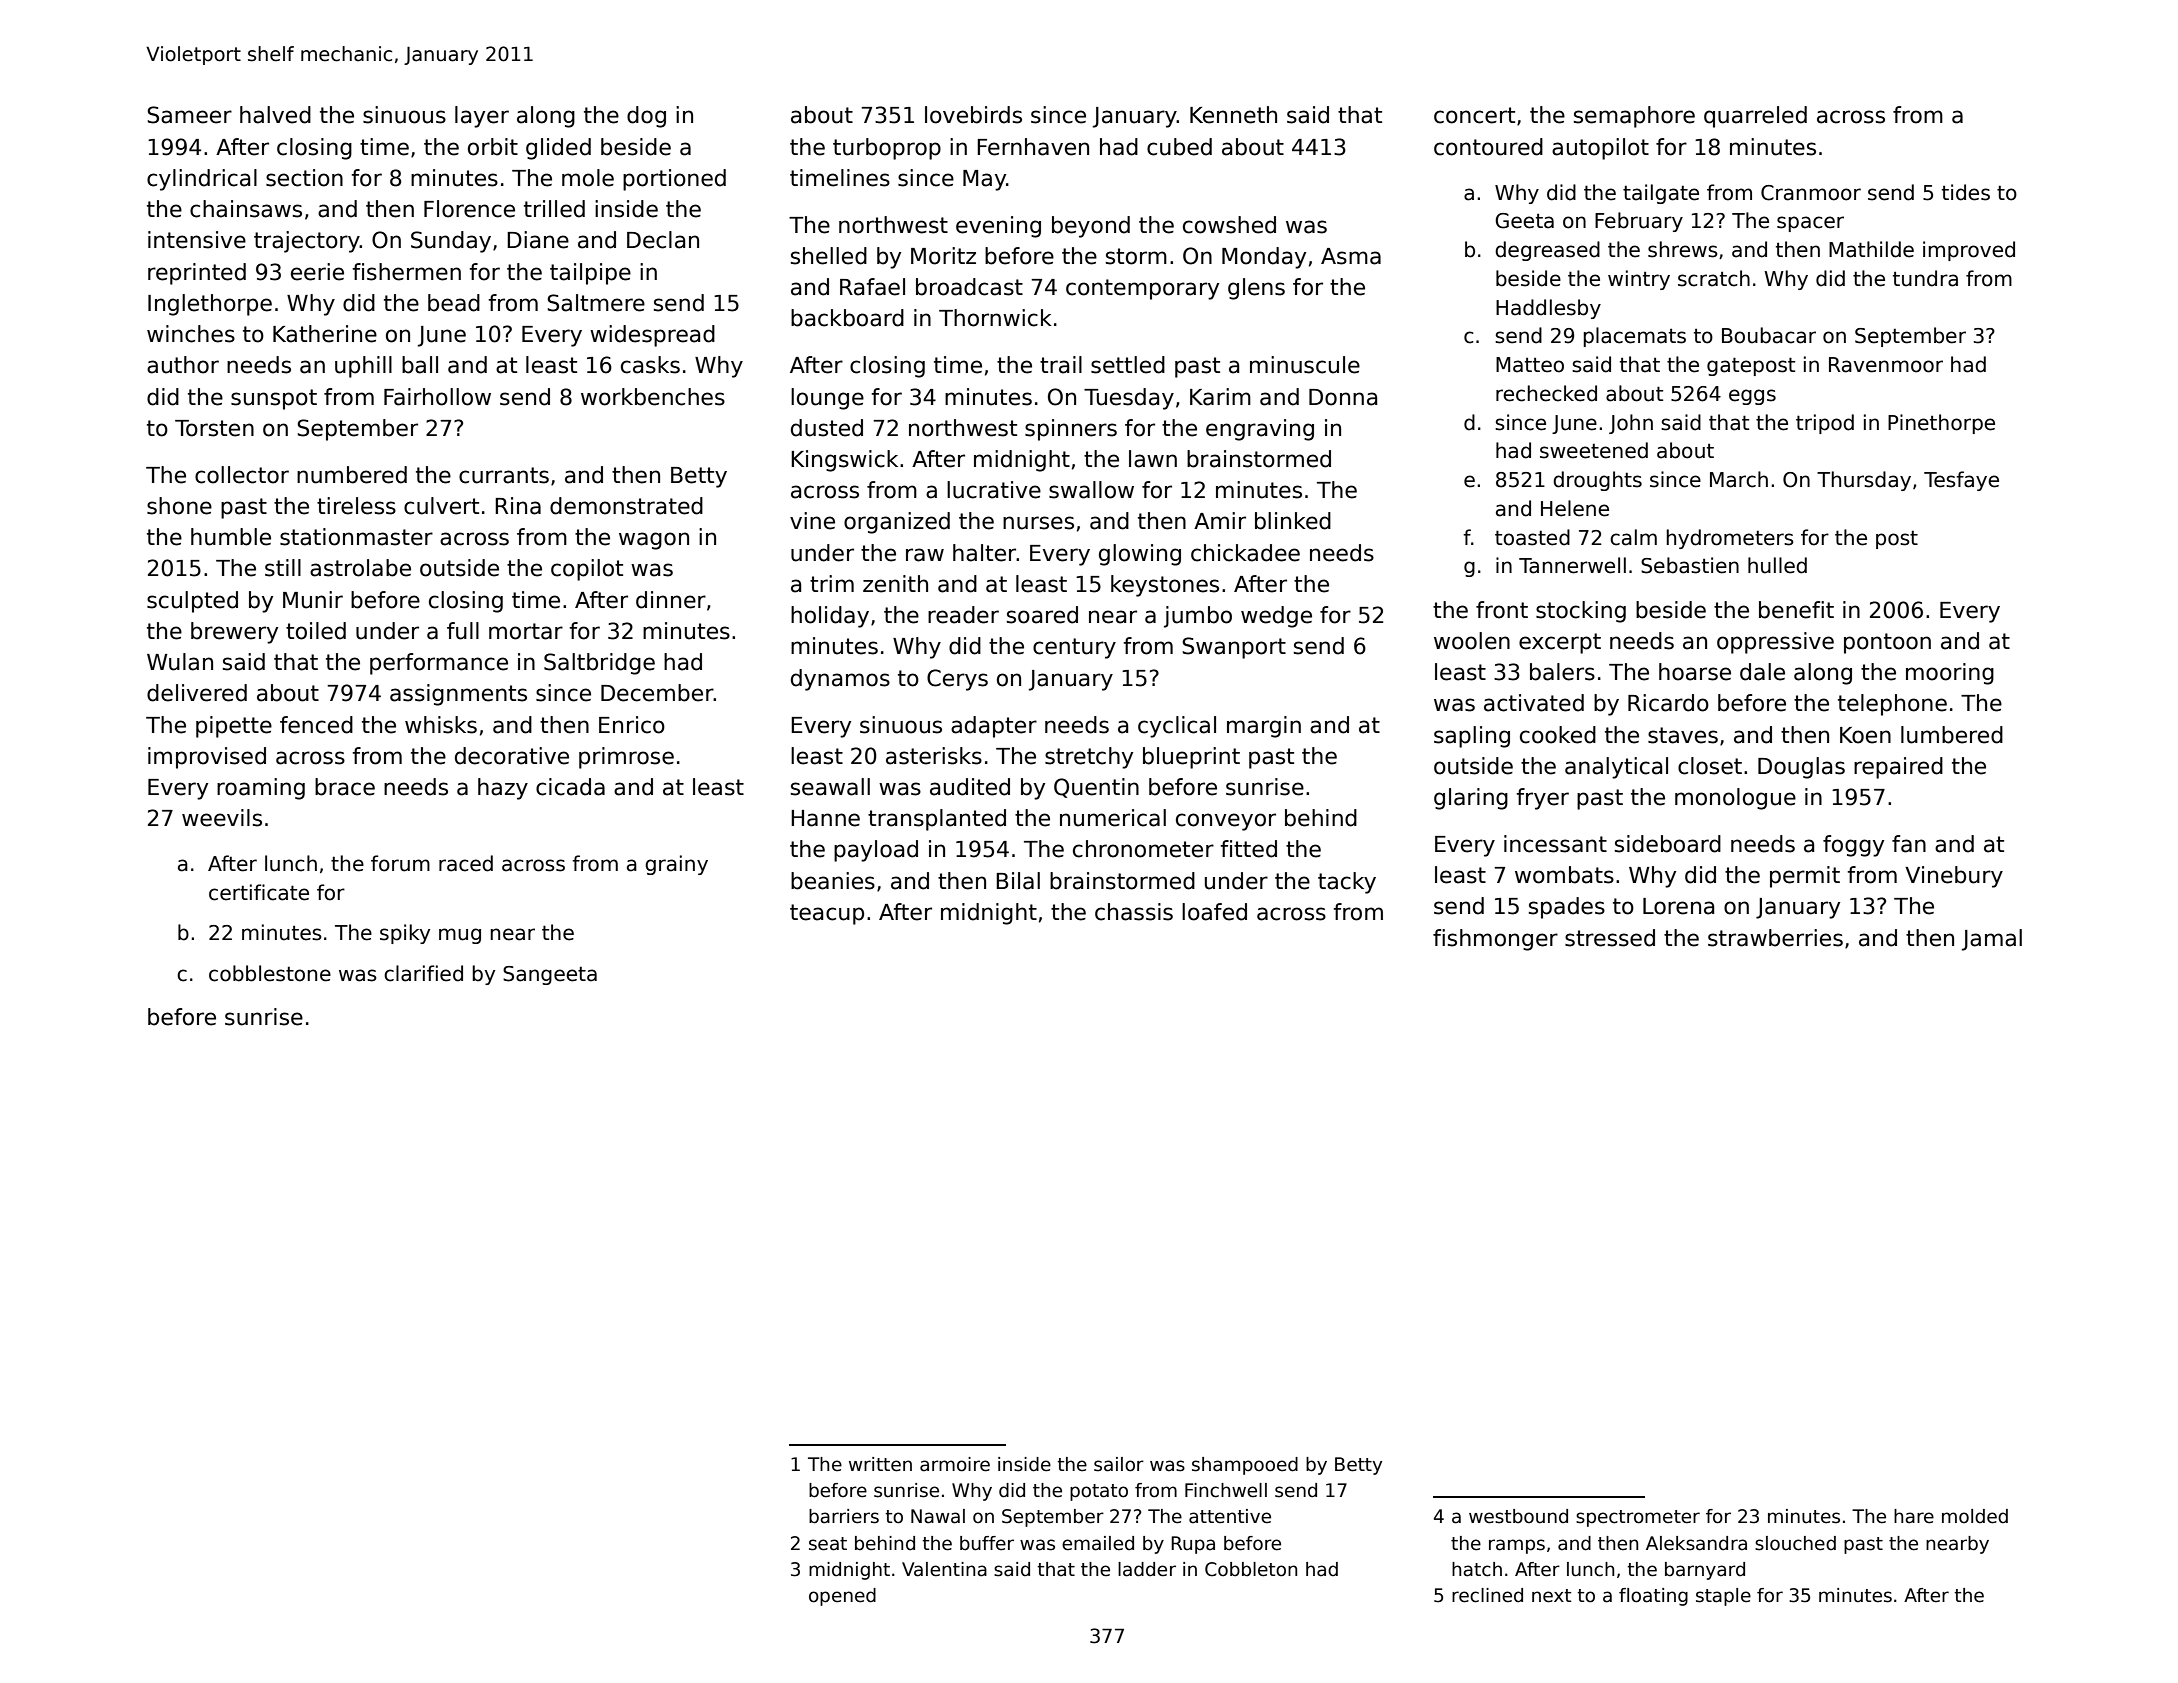 This screenshot has height=1683, width=2178. I want to click on conveyor, so click(1226, 822).
